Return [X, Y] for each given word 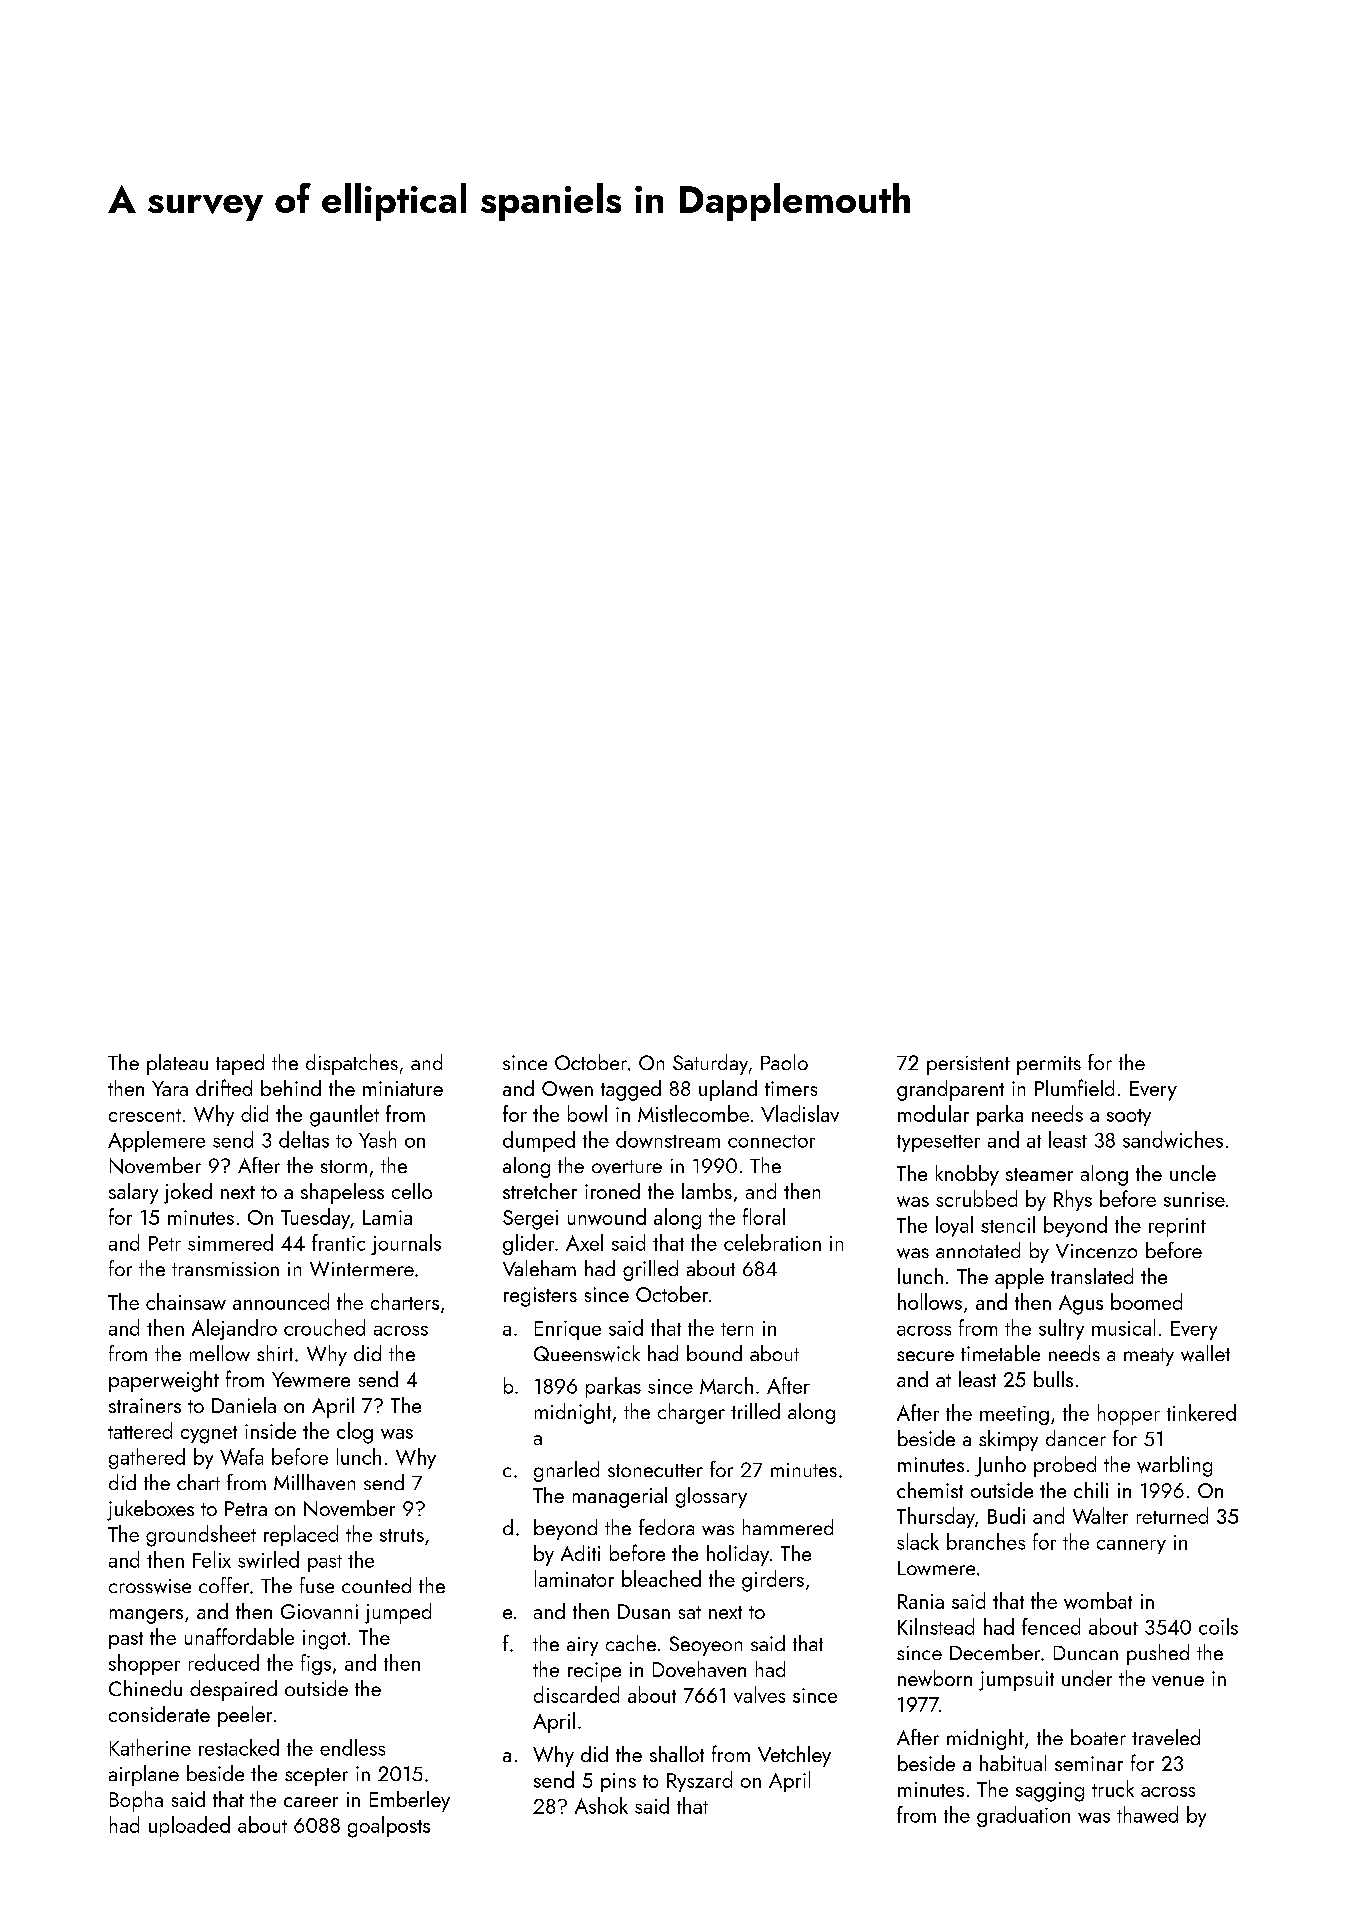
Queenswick [587, 1353]
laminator [574, 1578]
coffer [224, 1585]
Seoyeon [706, 1646]
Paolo [784, 1062]
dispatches [352, 1064]
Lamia [387, 1217]
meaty [1149, 1357]
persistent [968, 1065]
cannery [1131, 1547]
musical [1123, 1327]
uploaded [189, 1826]
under [1087, 1678]
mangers [146, 1616]
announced [281, 1301]
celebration [772, 1242]
